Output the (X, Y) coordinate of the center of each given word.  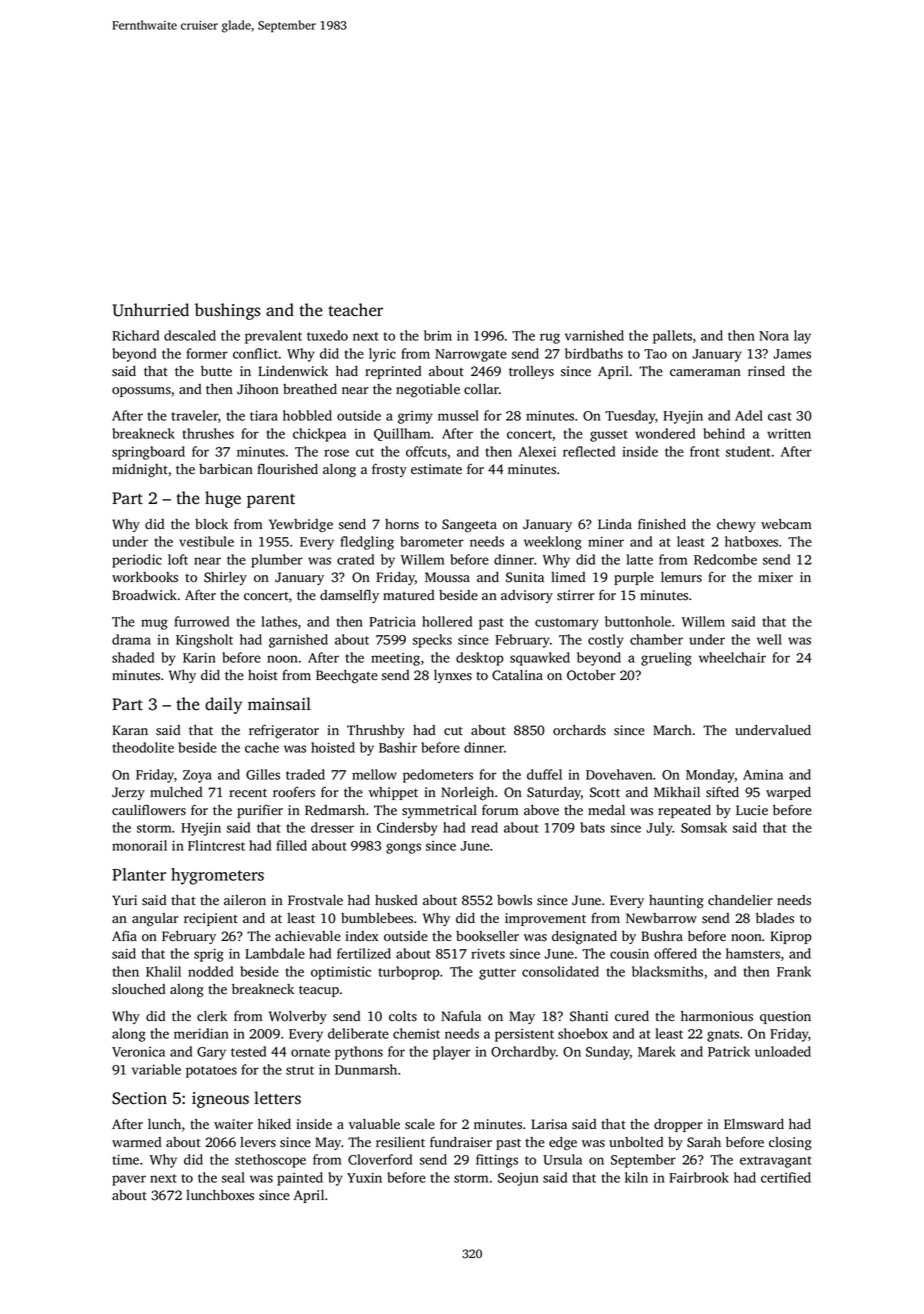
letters (277, 1098)
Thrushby (376, 731)
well (769, 639)
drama (131, 639)
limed (568, 577)
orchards (579, 730)
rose (336, 453)
